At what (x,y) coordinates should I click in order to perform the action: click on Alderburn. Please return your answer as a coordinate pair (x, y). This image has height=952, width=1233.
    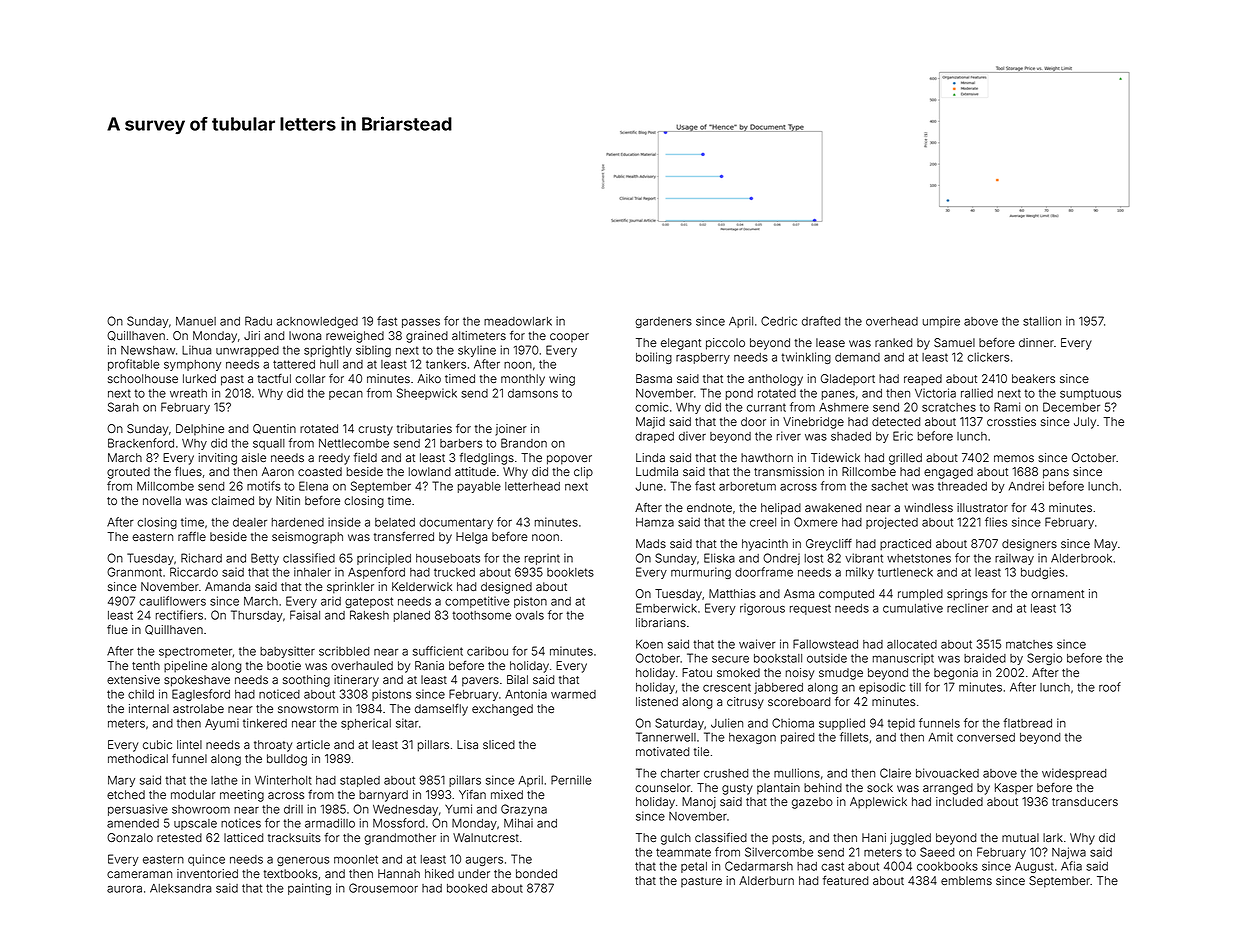
    Looking at the image, I should click on (766, 880).
